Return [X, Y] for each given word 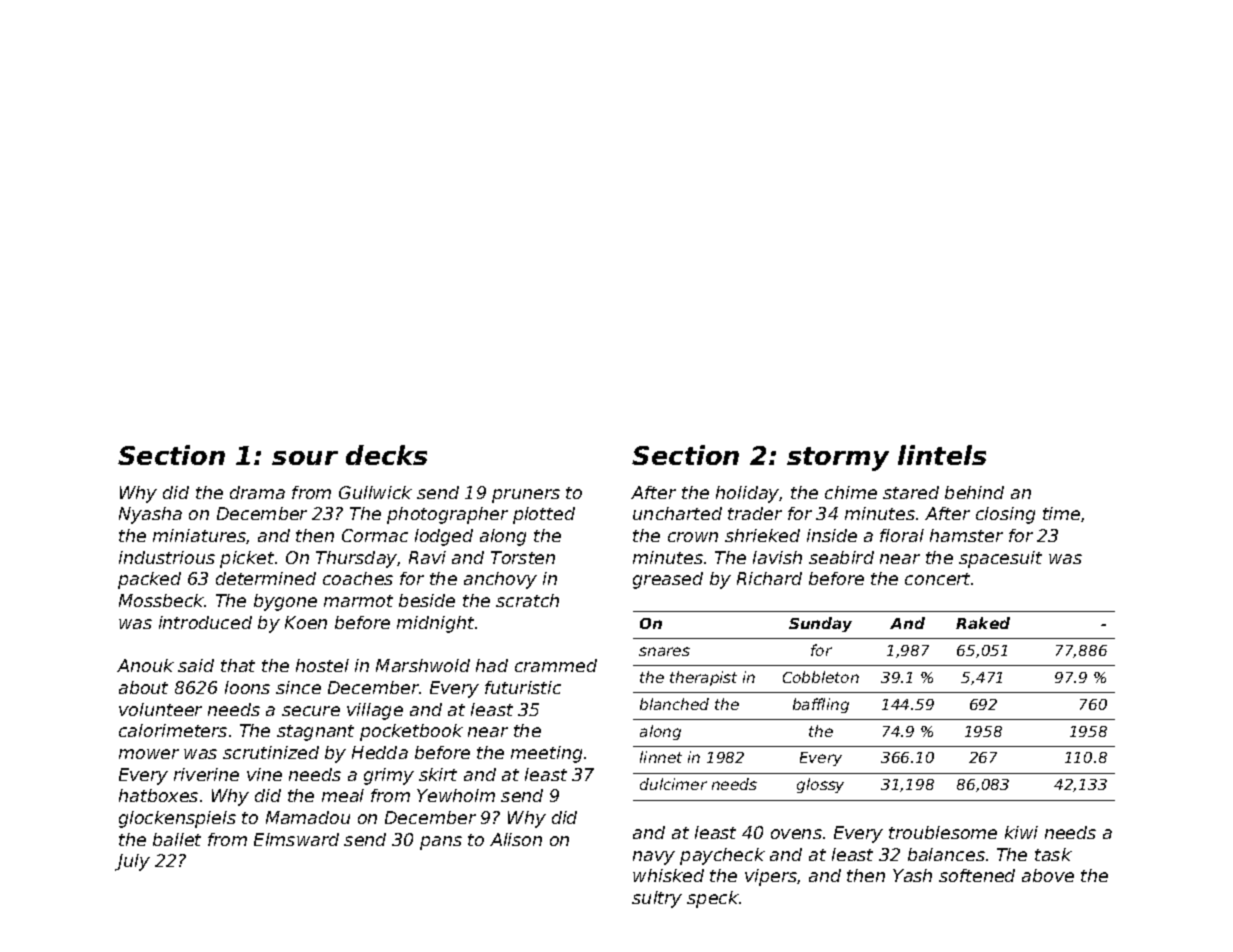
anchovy [500, 580]
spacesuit [1000, 559]
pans [441, 843]
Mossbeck [162, 600]
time [1061, 513]
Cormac [375, 535]
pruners [526, 496]
